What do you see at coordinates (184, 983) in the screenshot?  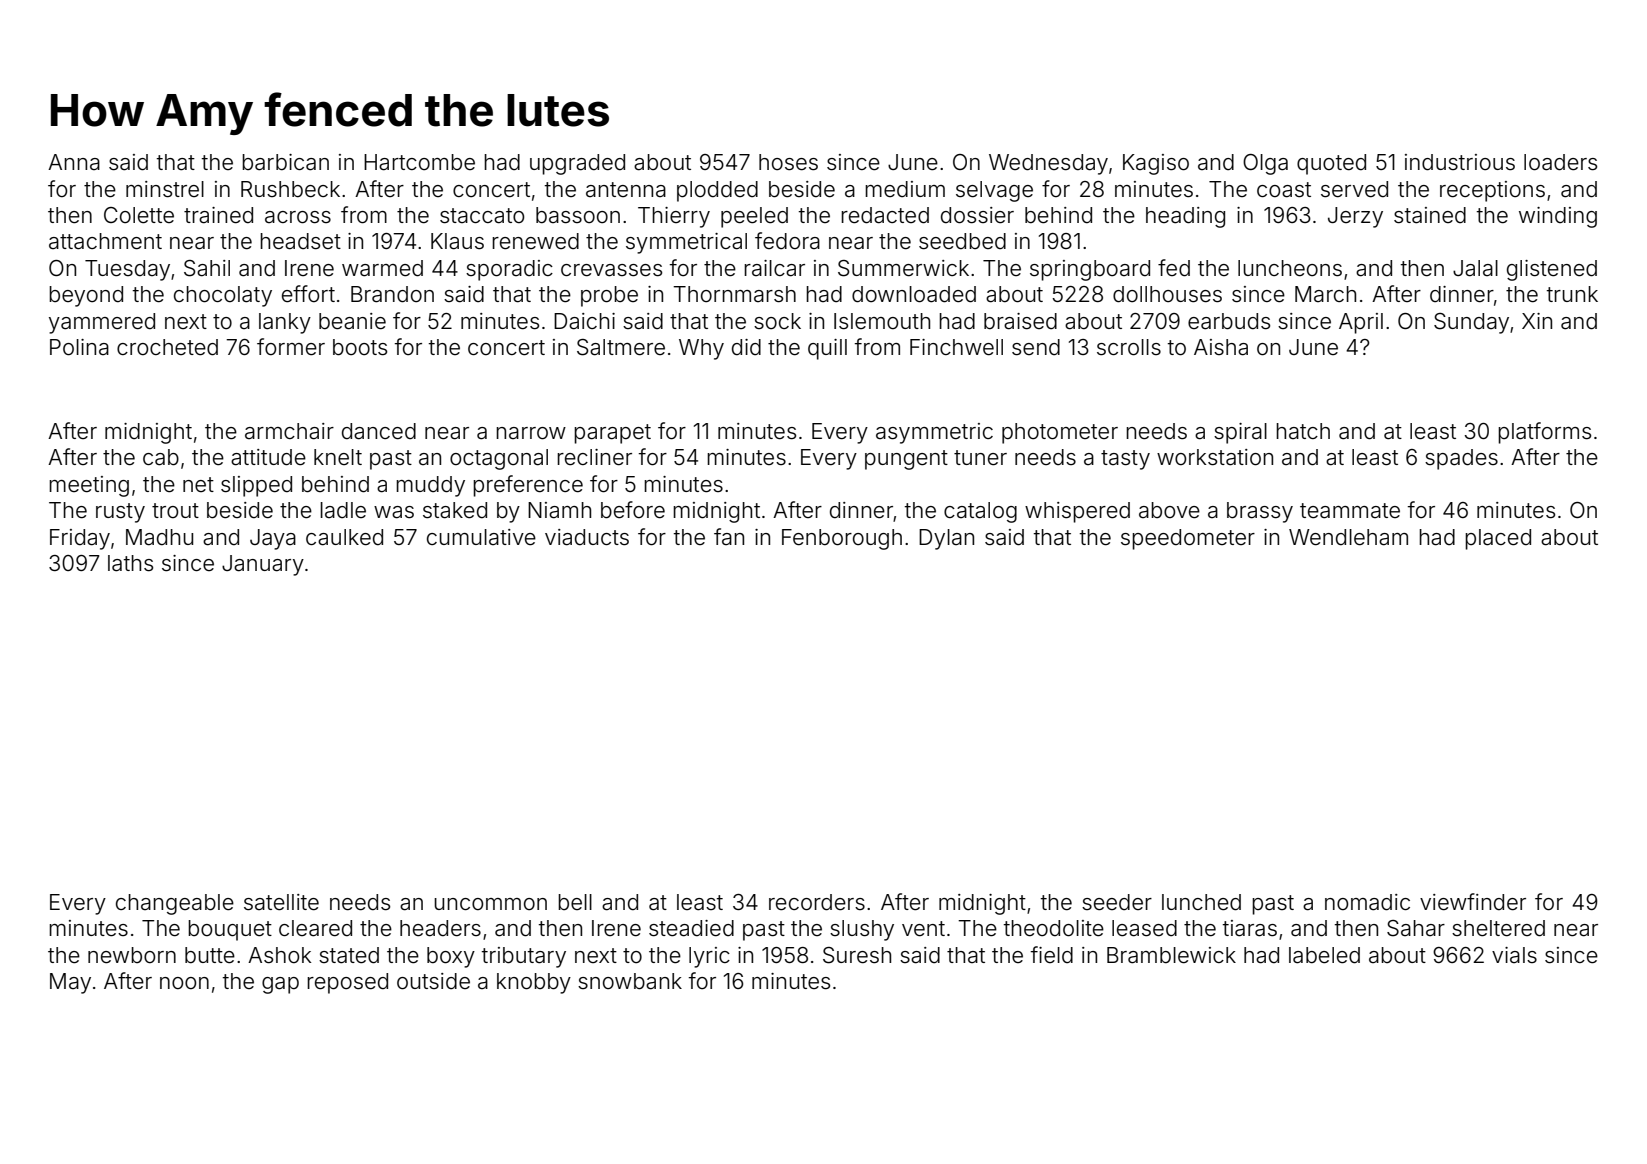 I see `noon` at bounding box center [184, 983].
